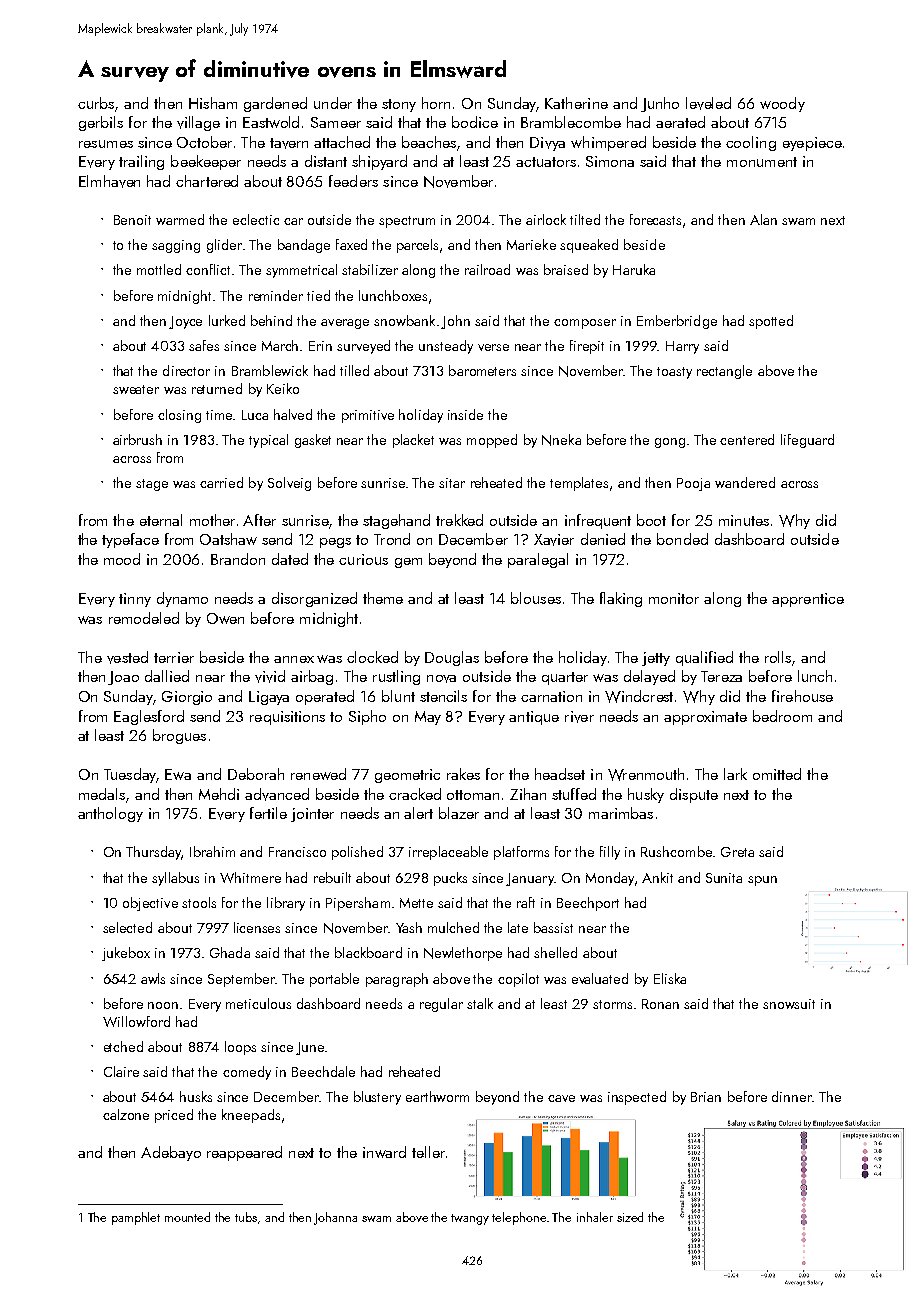 The width and height of the page is (924, 1308). What do you see at coordinates (180, 219) in the page?
I see `warmed` at bounding box center [180, 219].
